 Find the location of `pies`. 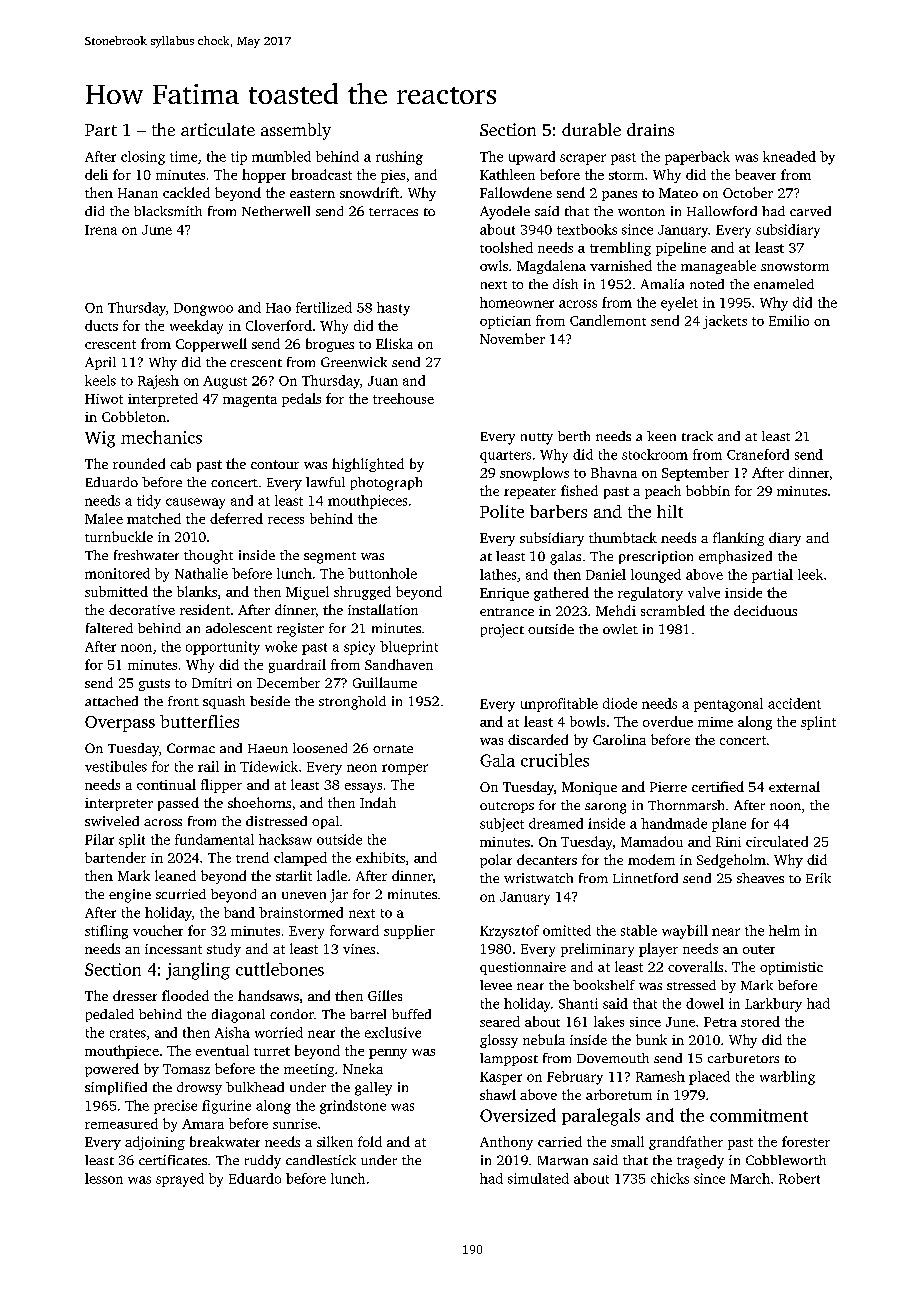

pies is located at coordinates (393, 176).
